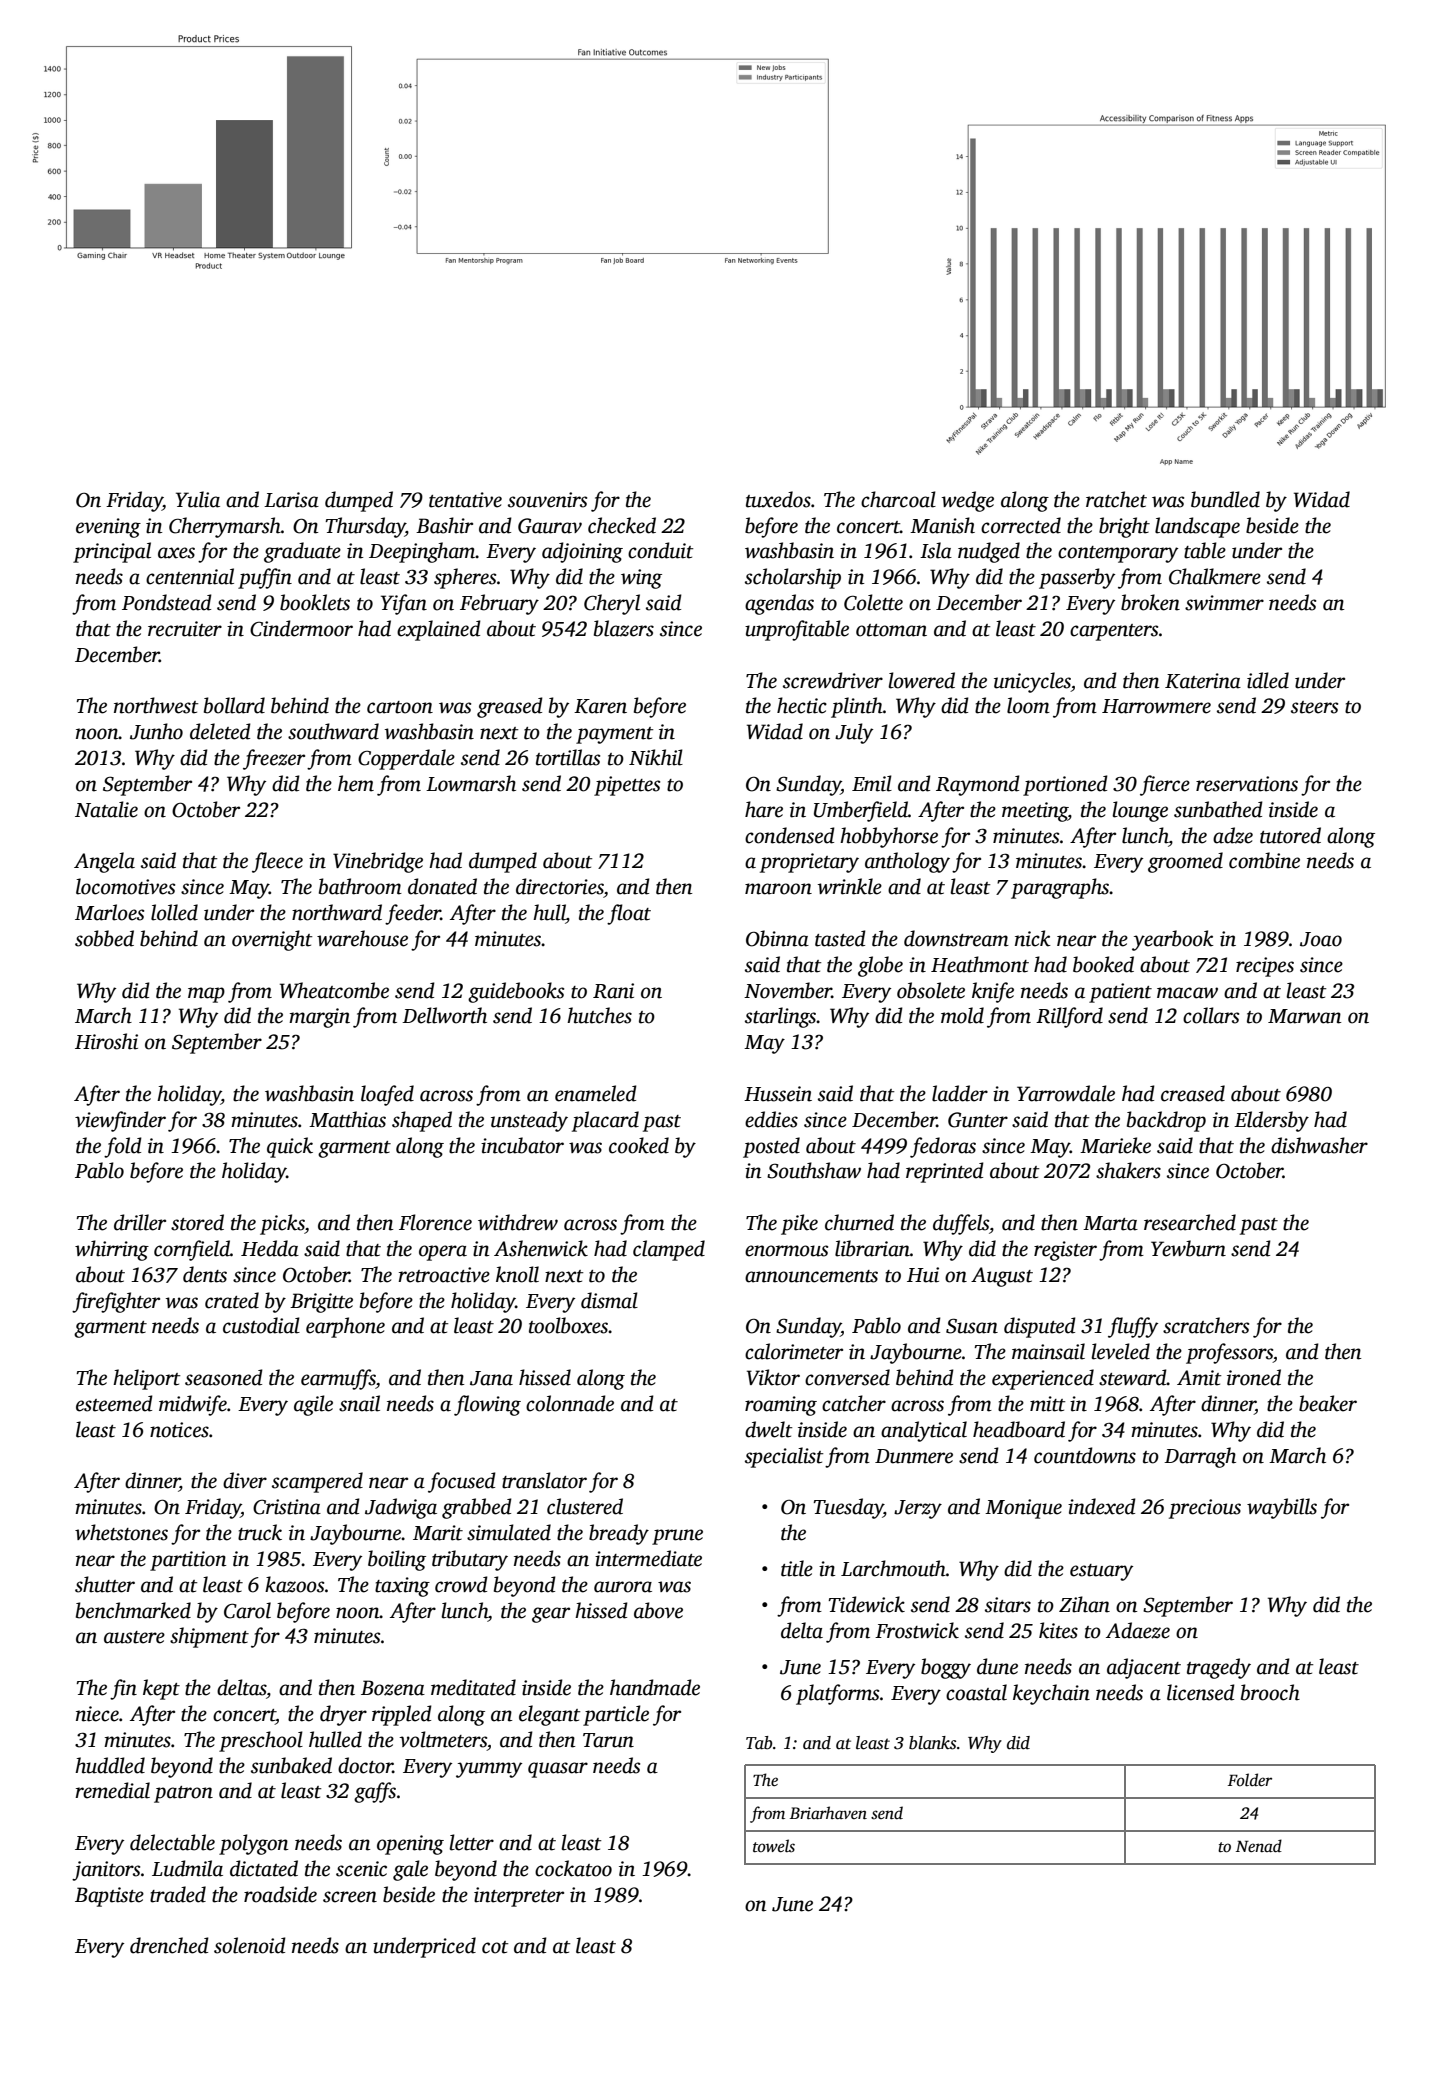 The height and width of the screenshot is (2100, 1450). I want to click on dismal, so click(609, 1300).
